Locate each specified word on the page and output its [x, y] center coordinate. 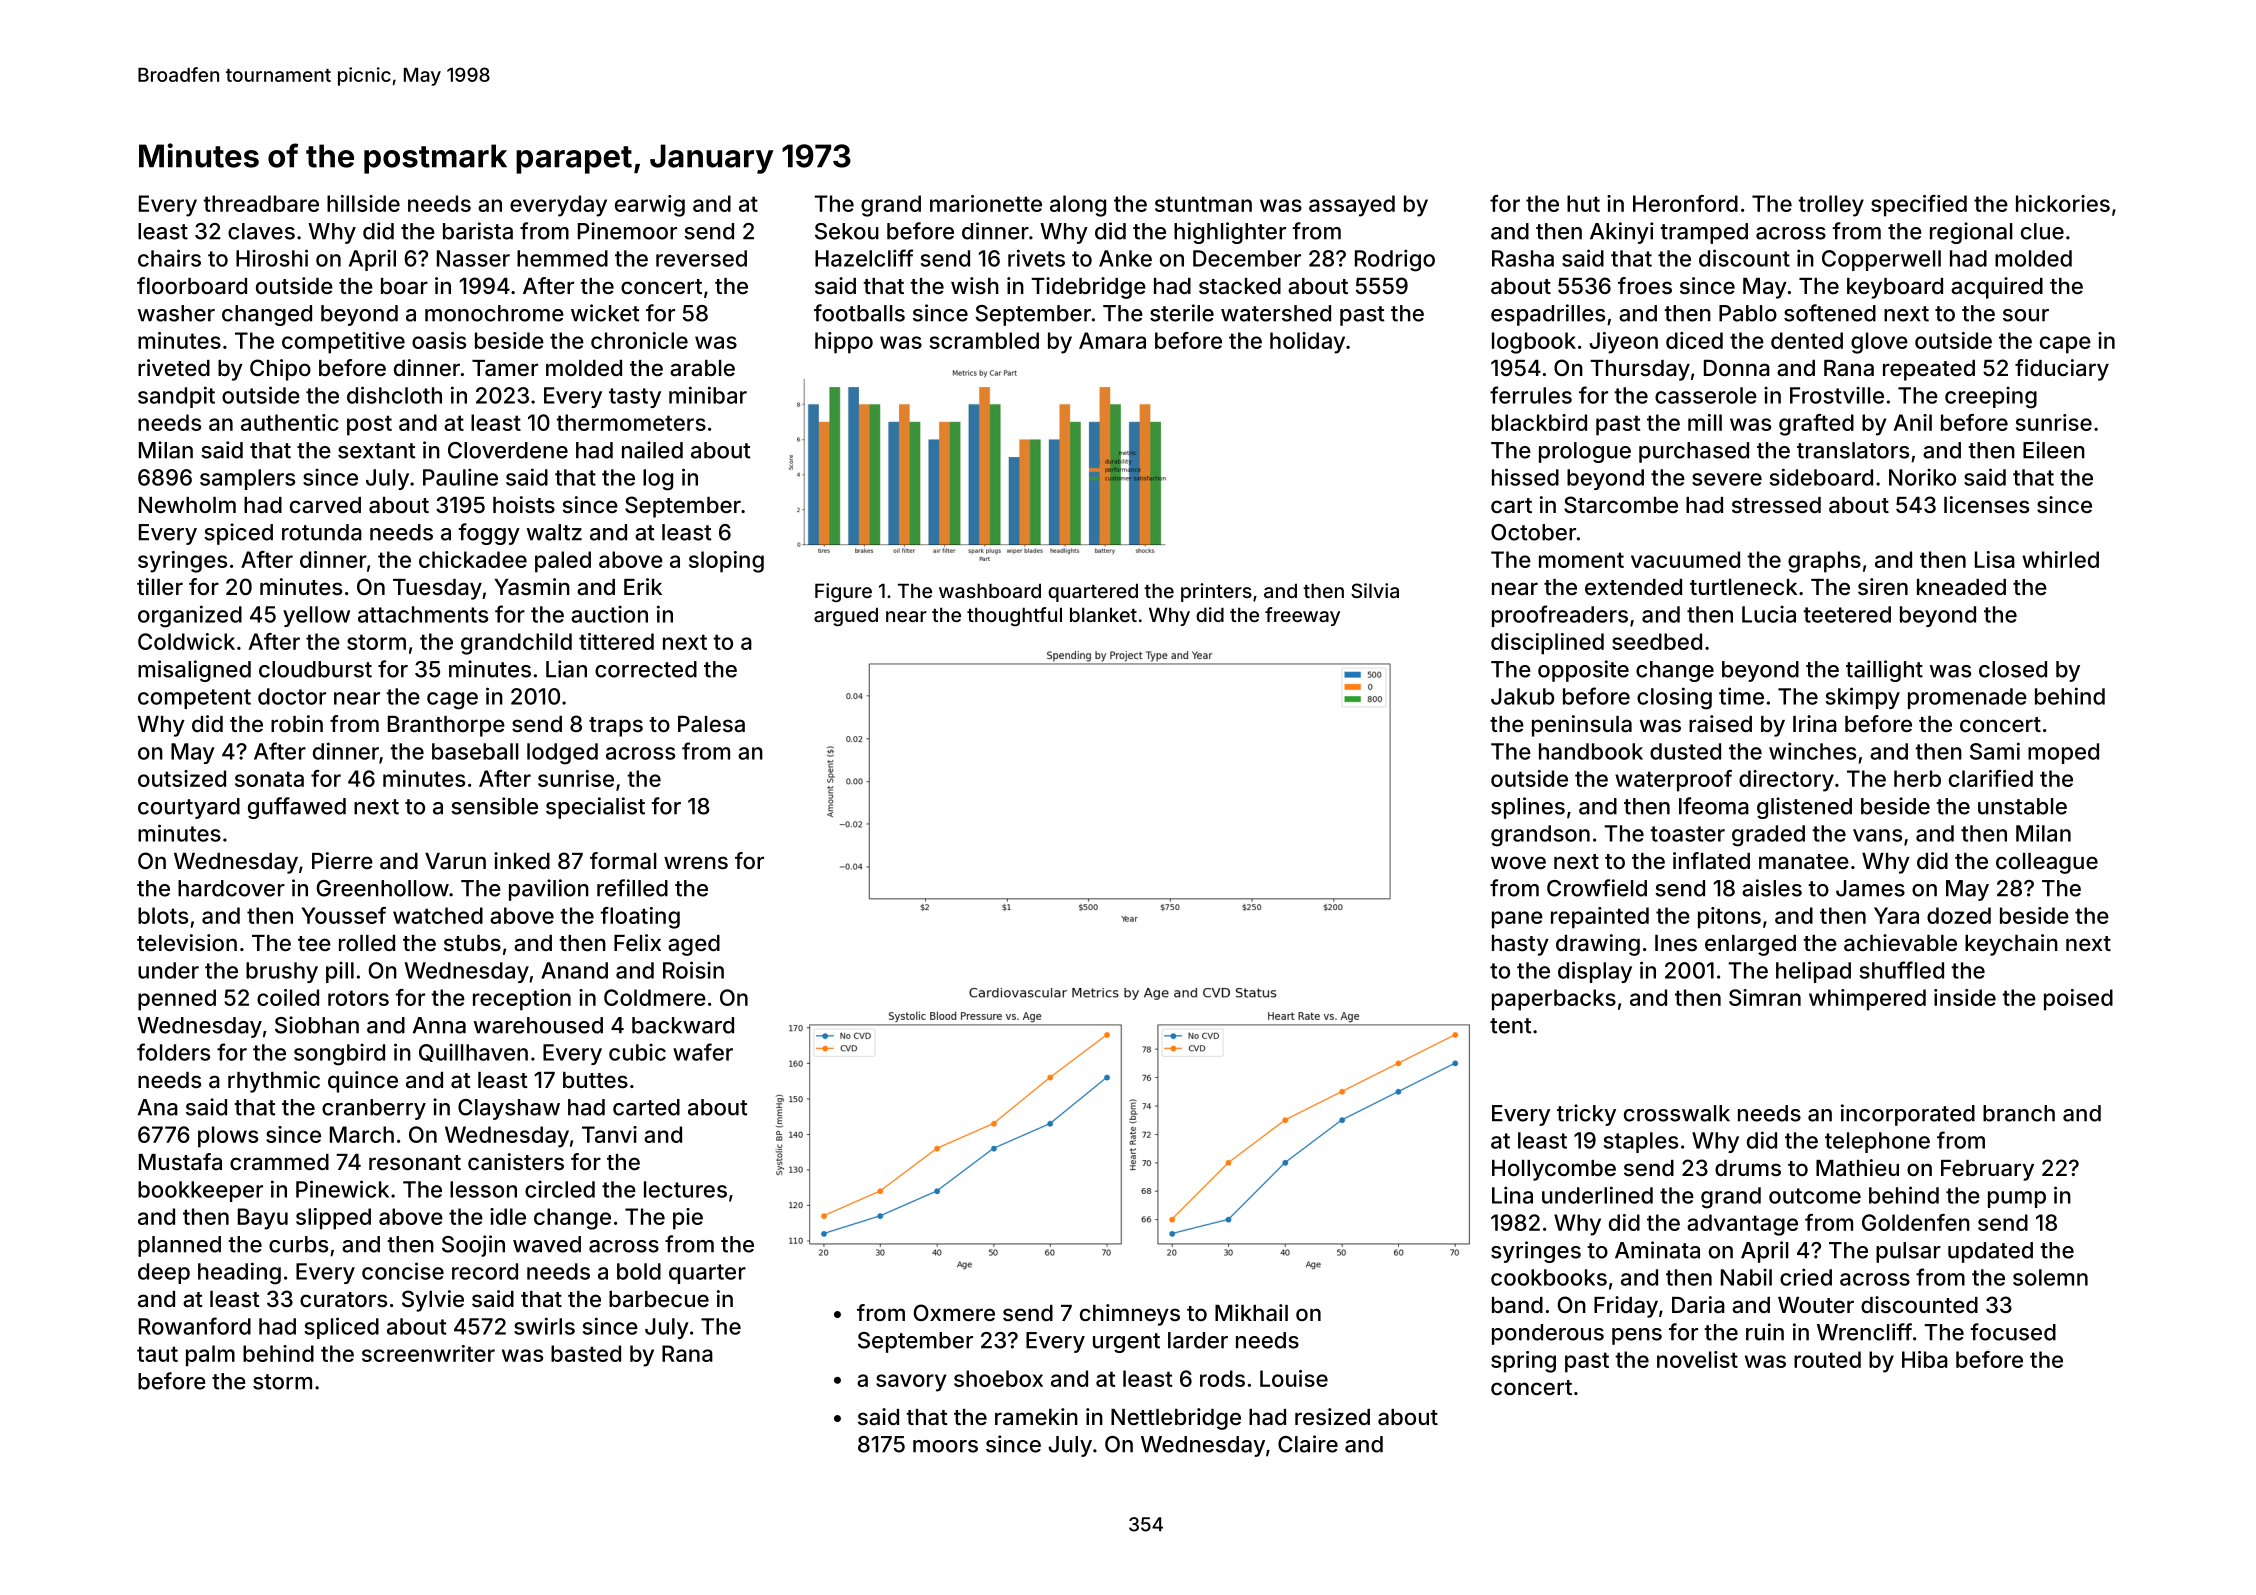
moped [2063, 753]
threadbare [261, 203]
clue [2042, 231]
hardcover [231, 888]
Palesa [711, 724]
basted [586, 1353]
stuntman [1203, 204]
